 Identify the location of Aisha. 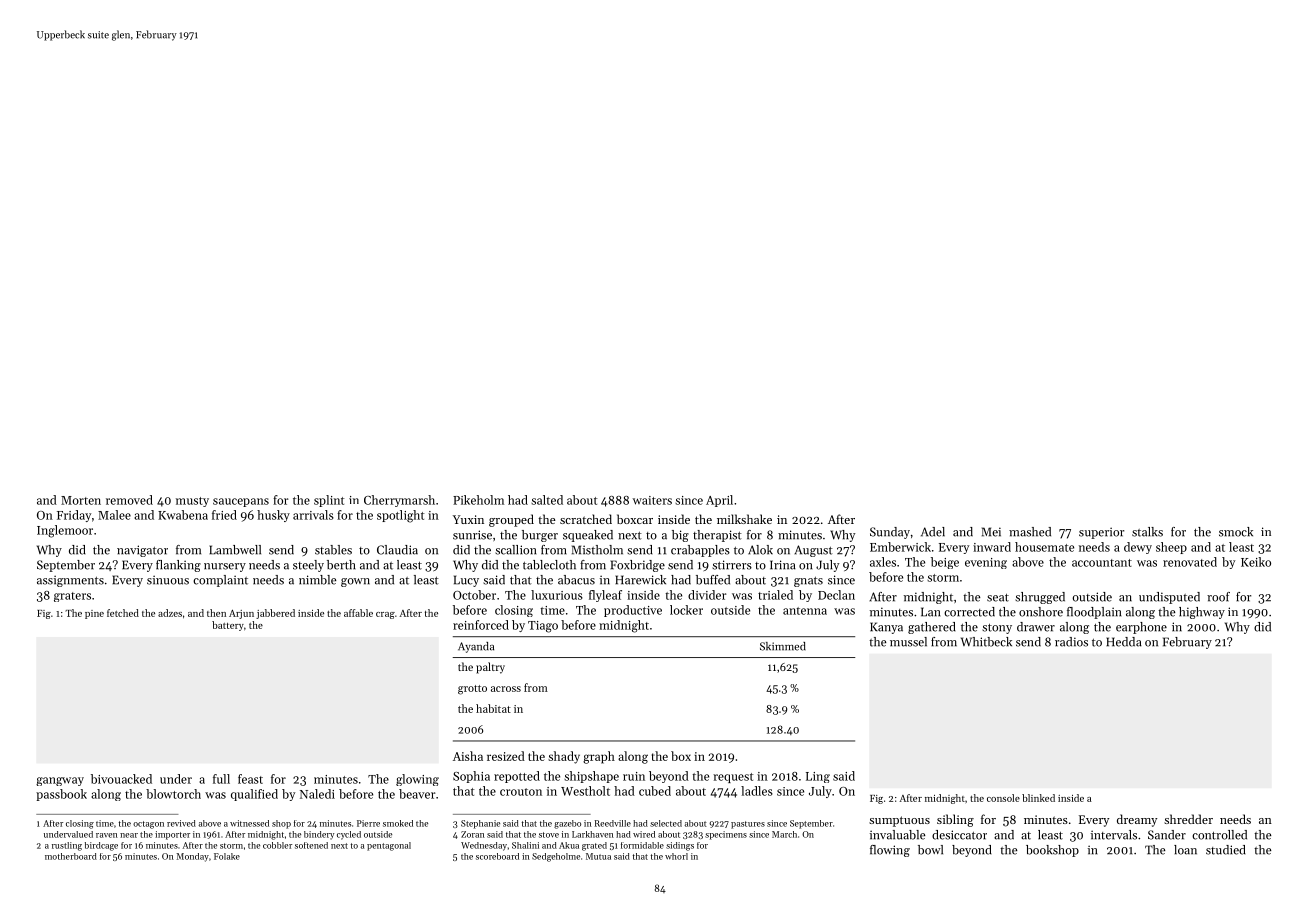
(468, 756).
